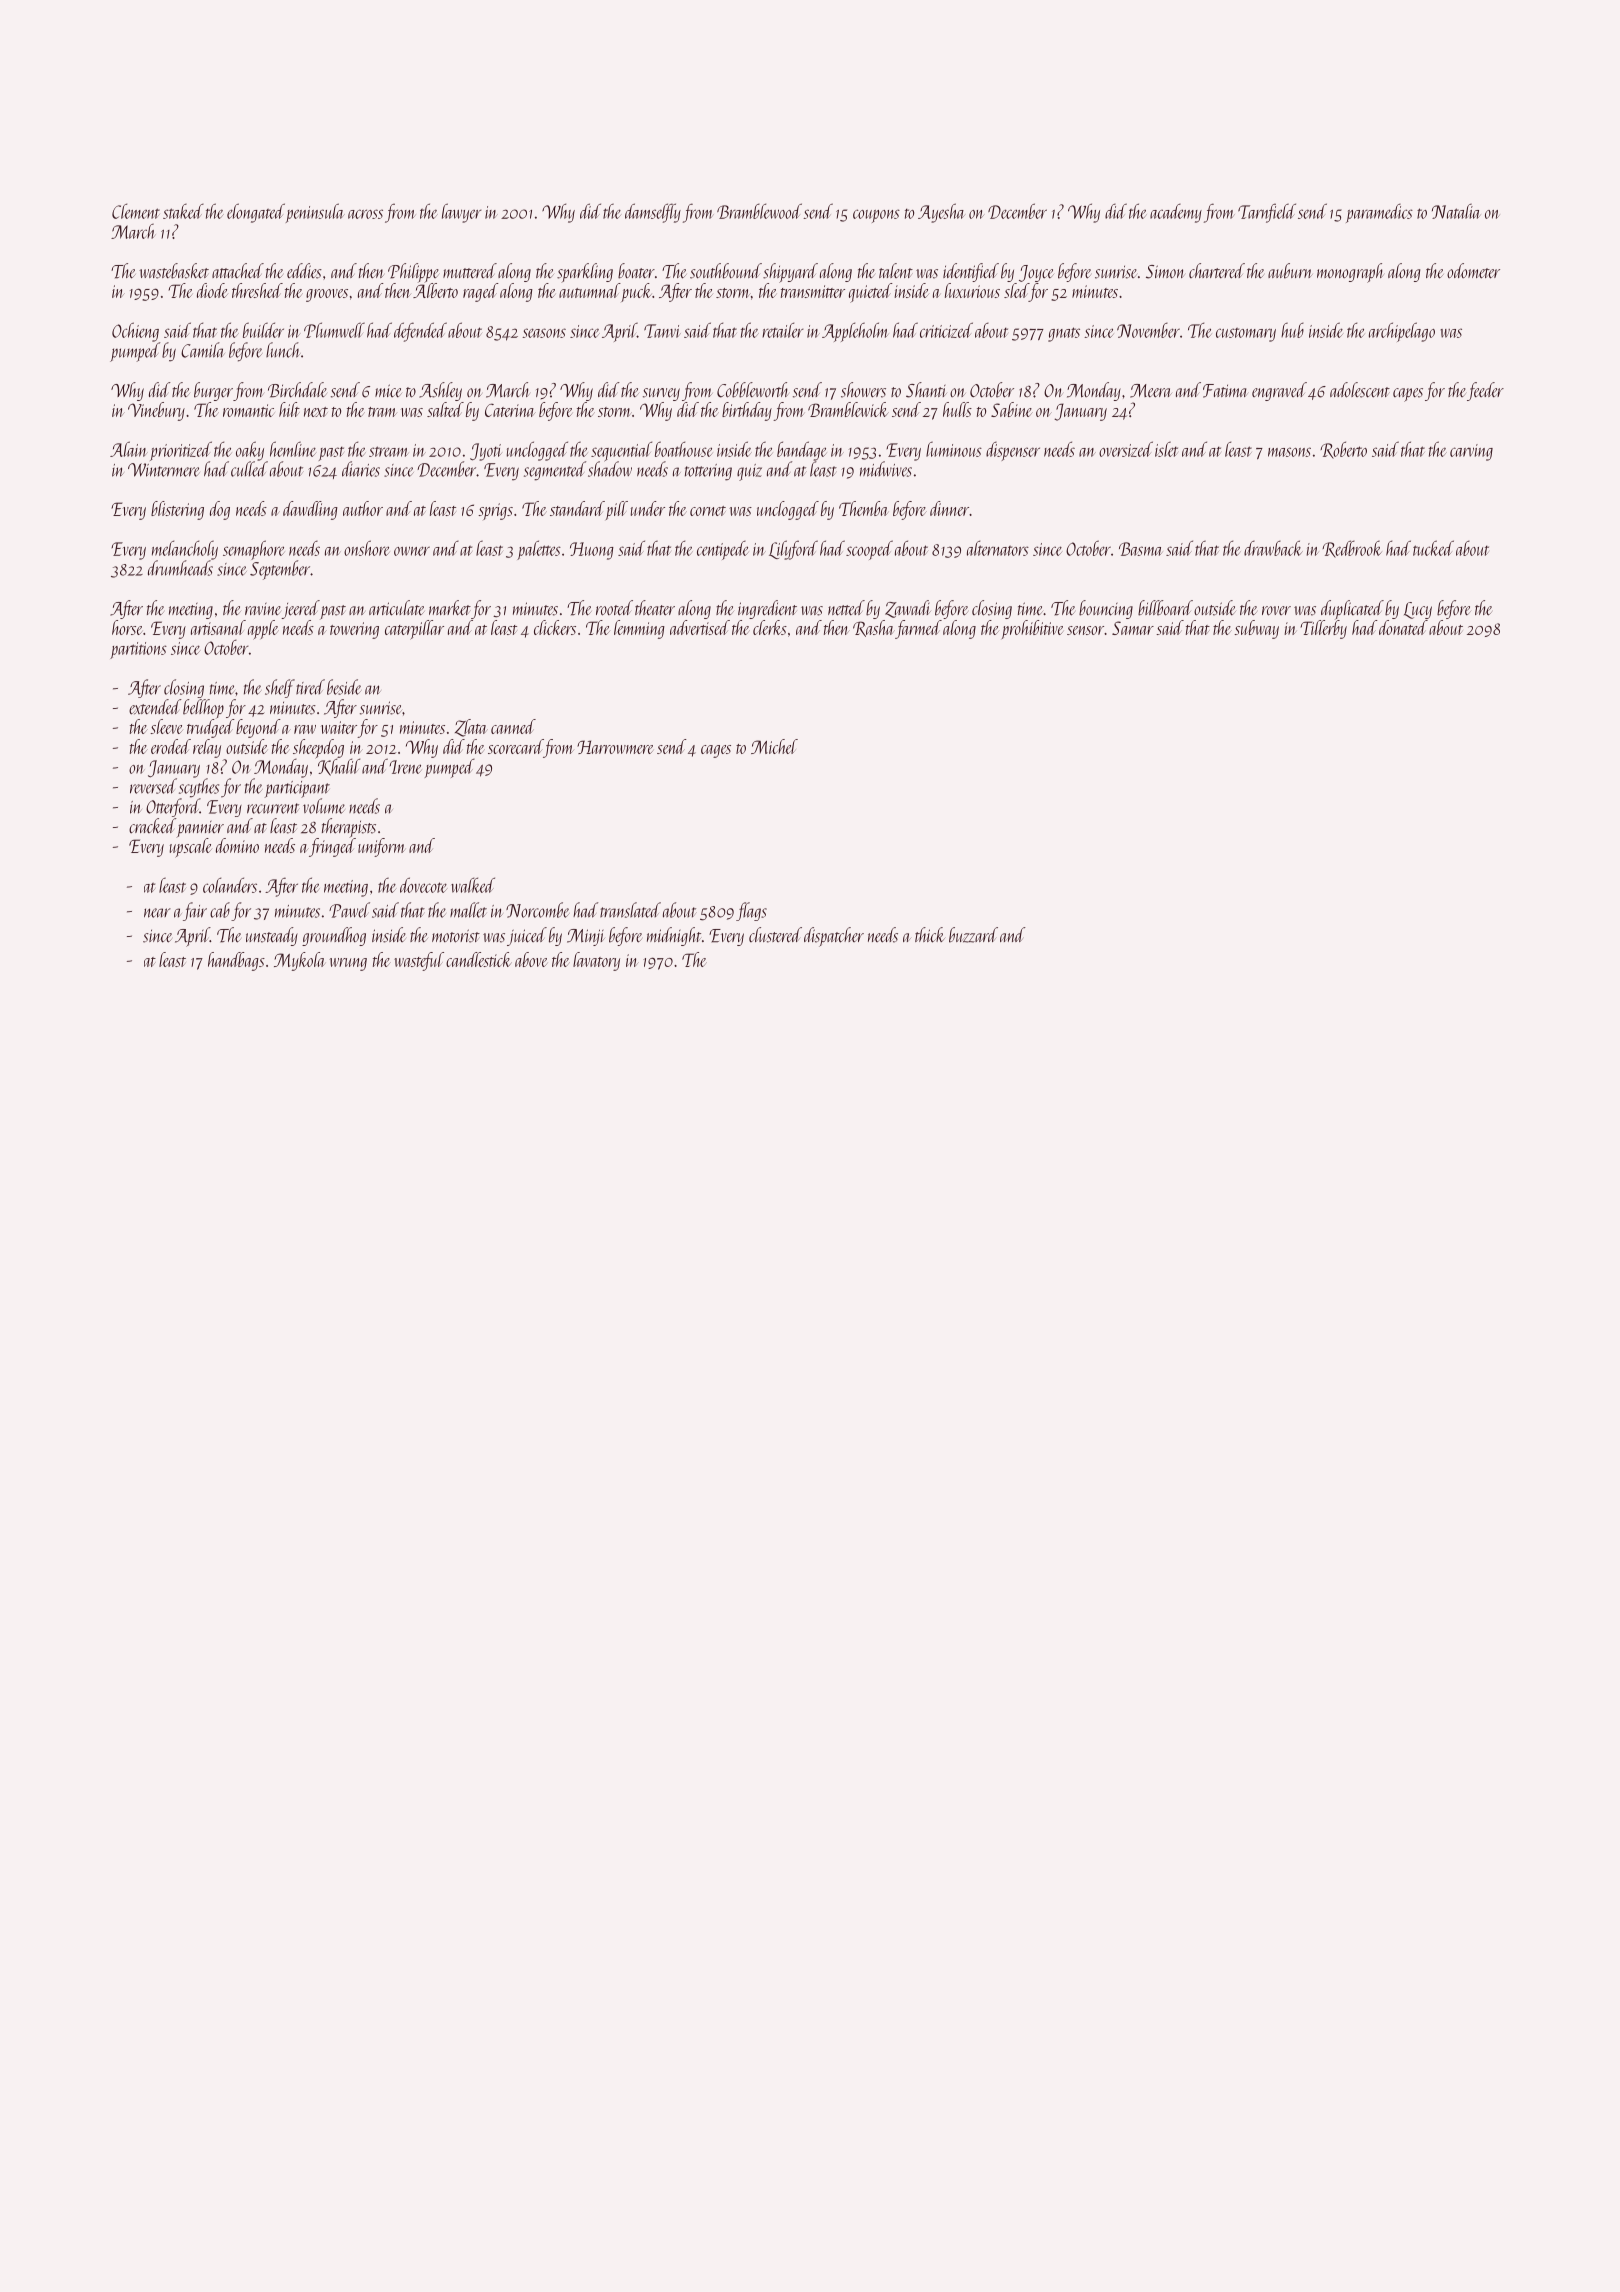 This screenshot has height=2292, width=1620. I want to click on cab, so click(220, 910).
